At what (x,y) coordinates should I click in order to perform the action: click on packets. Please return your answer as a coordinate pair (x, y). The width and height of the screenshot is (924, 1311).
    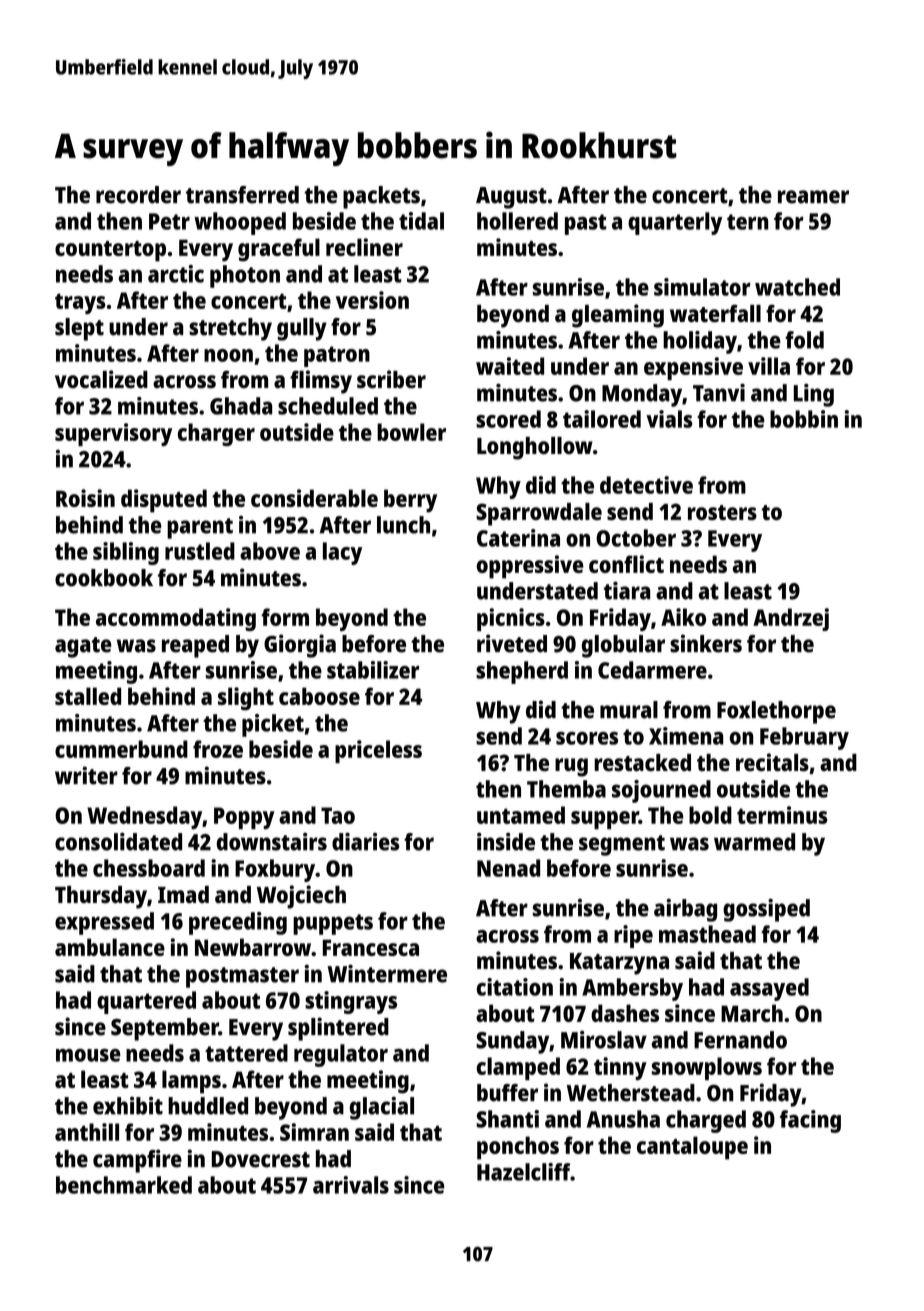
    Looking at the image, I should click on (381, 197).
